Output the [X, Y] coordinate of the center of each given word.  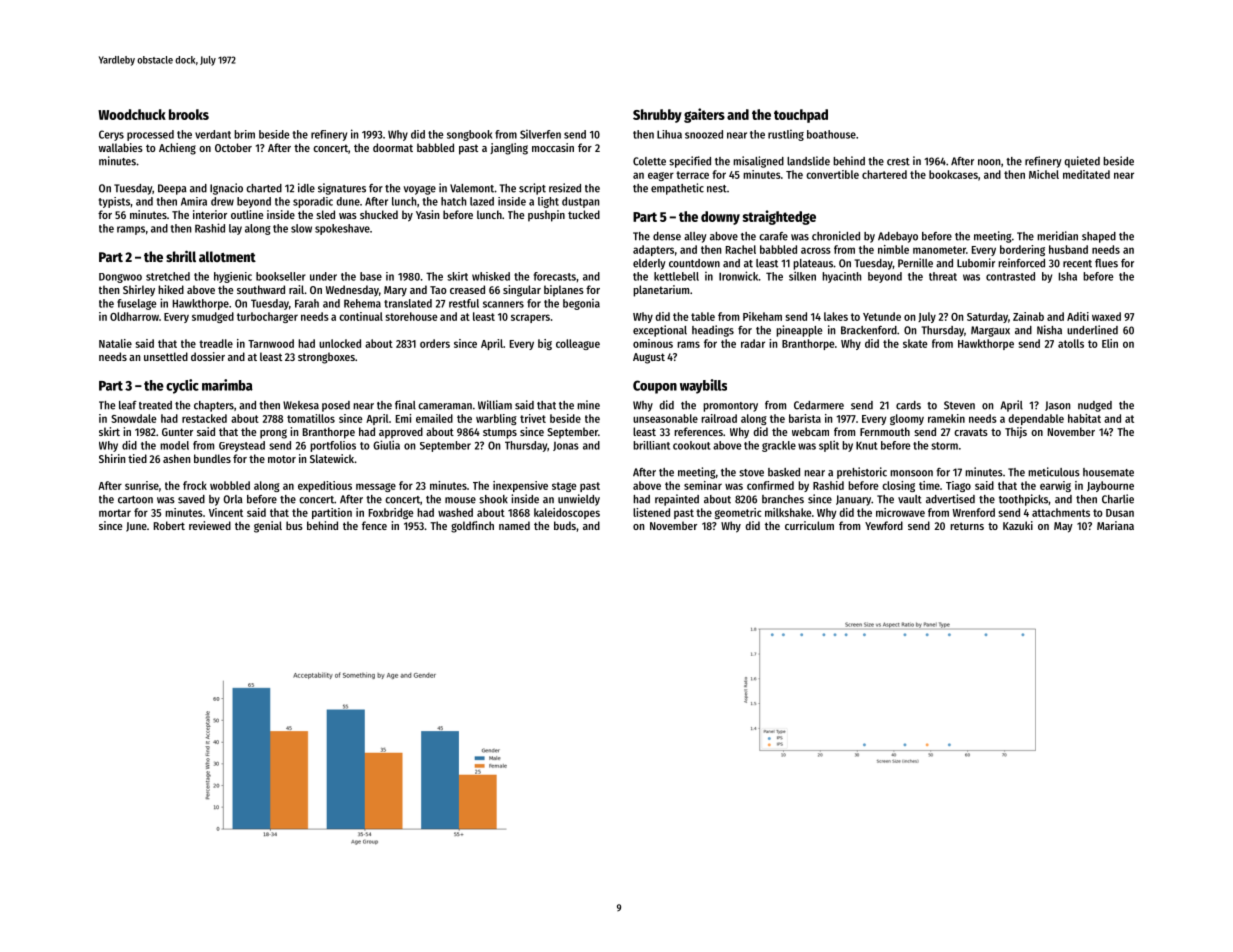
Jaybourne [1110, 486]
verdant [213, 134]
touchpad [801, 116]
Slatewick [332, 458]
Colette [649, 161]
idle [306, 188]
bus [294, 525]
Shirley [139, 290]
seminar [703, 485]
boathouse [831, 134]
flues [1106, 263]
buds [565, 525]
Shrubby [657, 116]
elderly [649, 264]
